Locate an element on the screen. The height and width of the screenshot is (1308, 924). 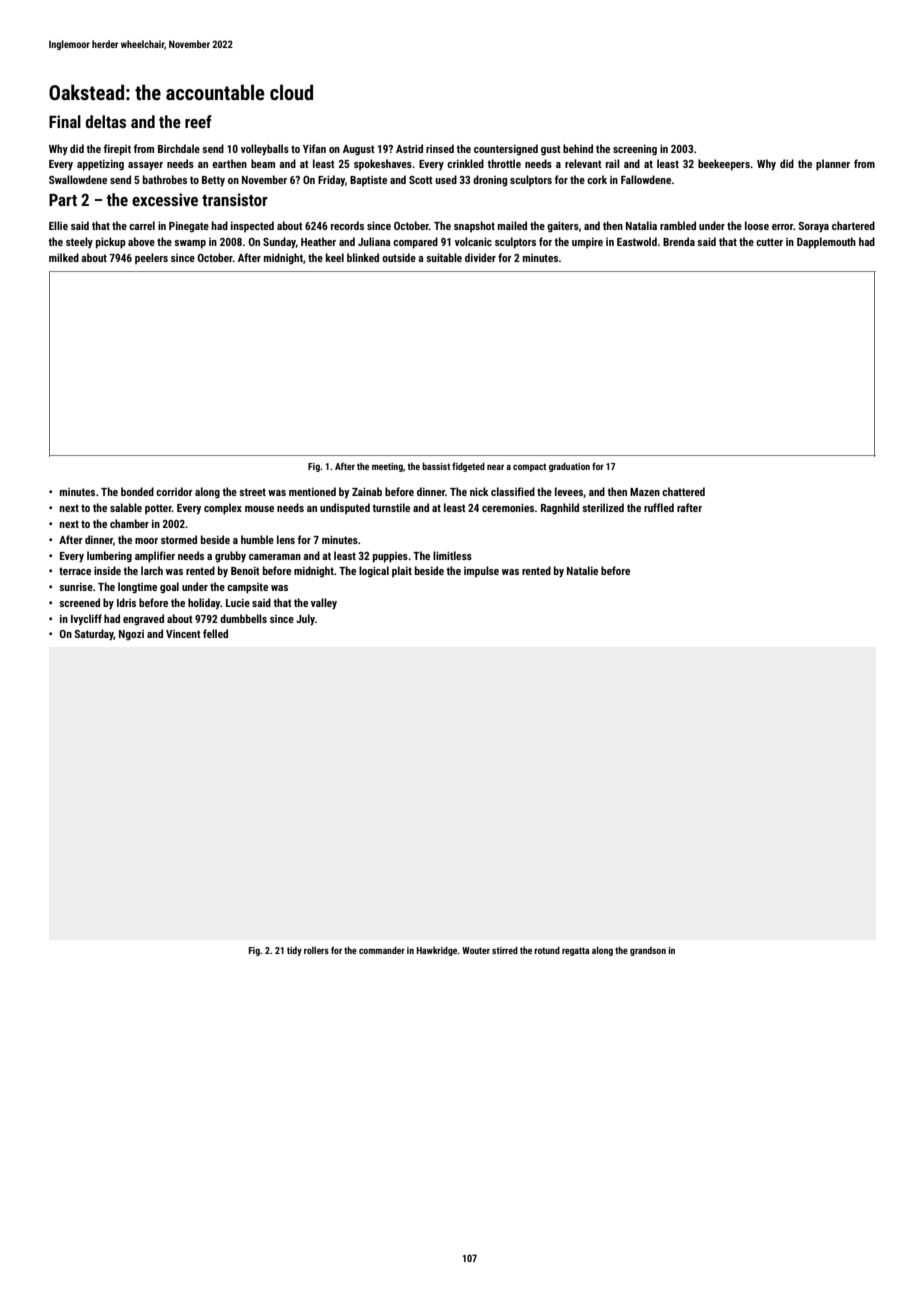
tidy is located at coordinates (294, 951).
